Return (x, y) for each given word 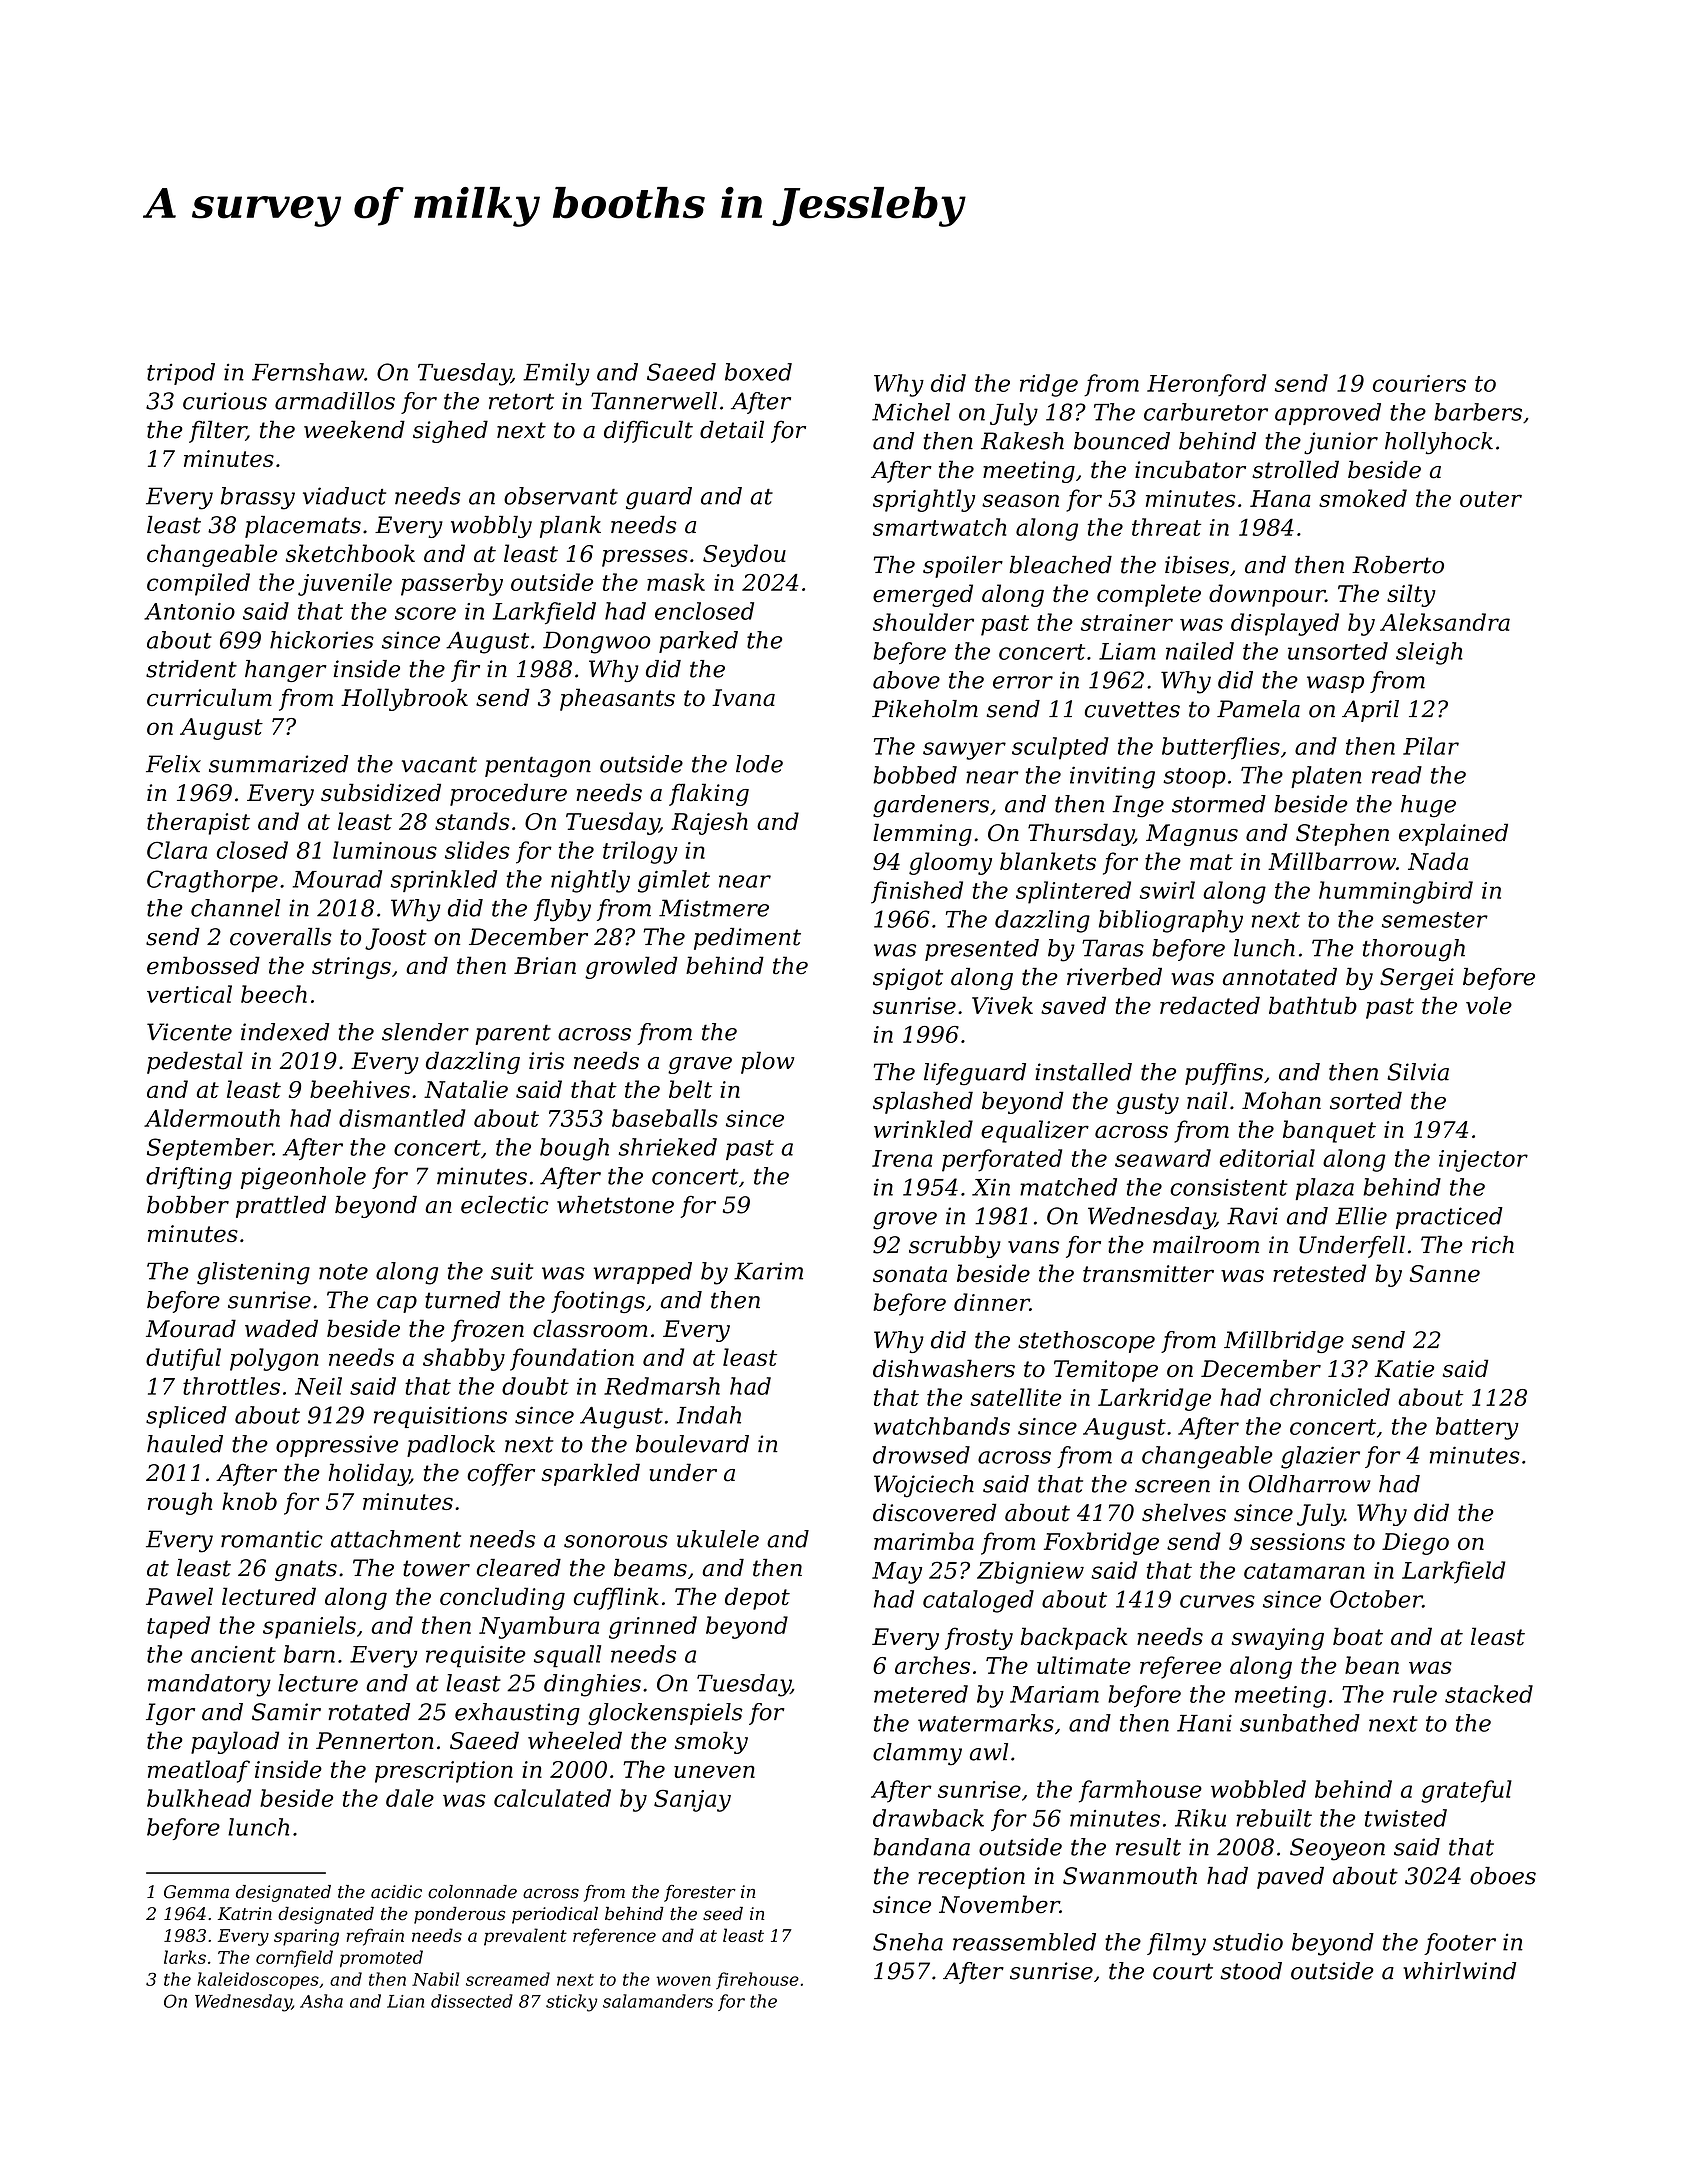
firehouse (757, 1980)
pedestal (195, 1062)
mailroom (1206, 1245)
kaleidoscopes (258, 1980)
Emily (556, 374)
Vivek (1002, 1005)
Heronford (1206, 385)
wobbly (491, 527)
